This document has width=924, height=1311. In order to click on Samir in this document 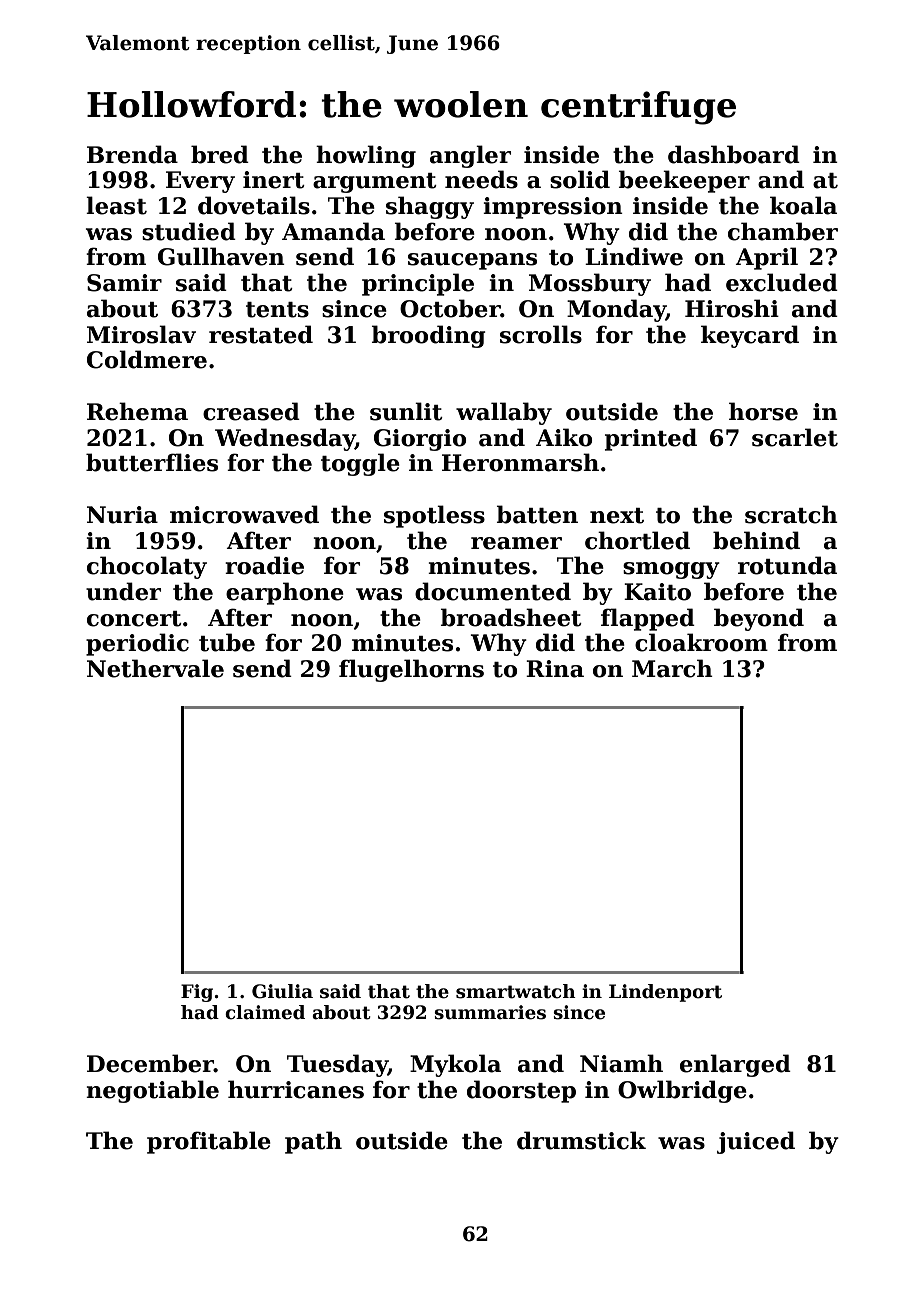, I will do `click(124, 283)`.
